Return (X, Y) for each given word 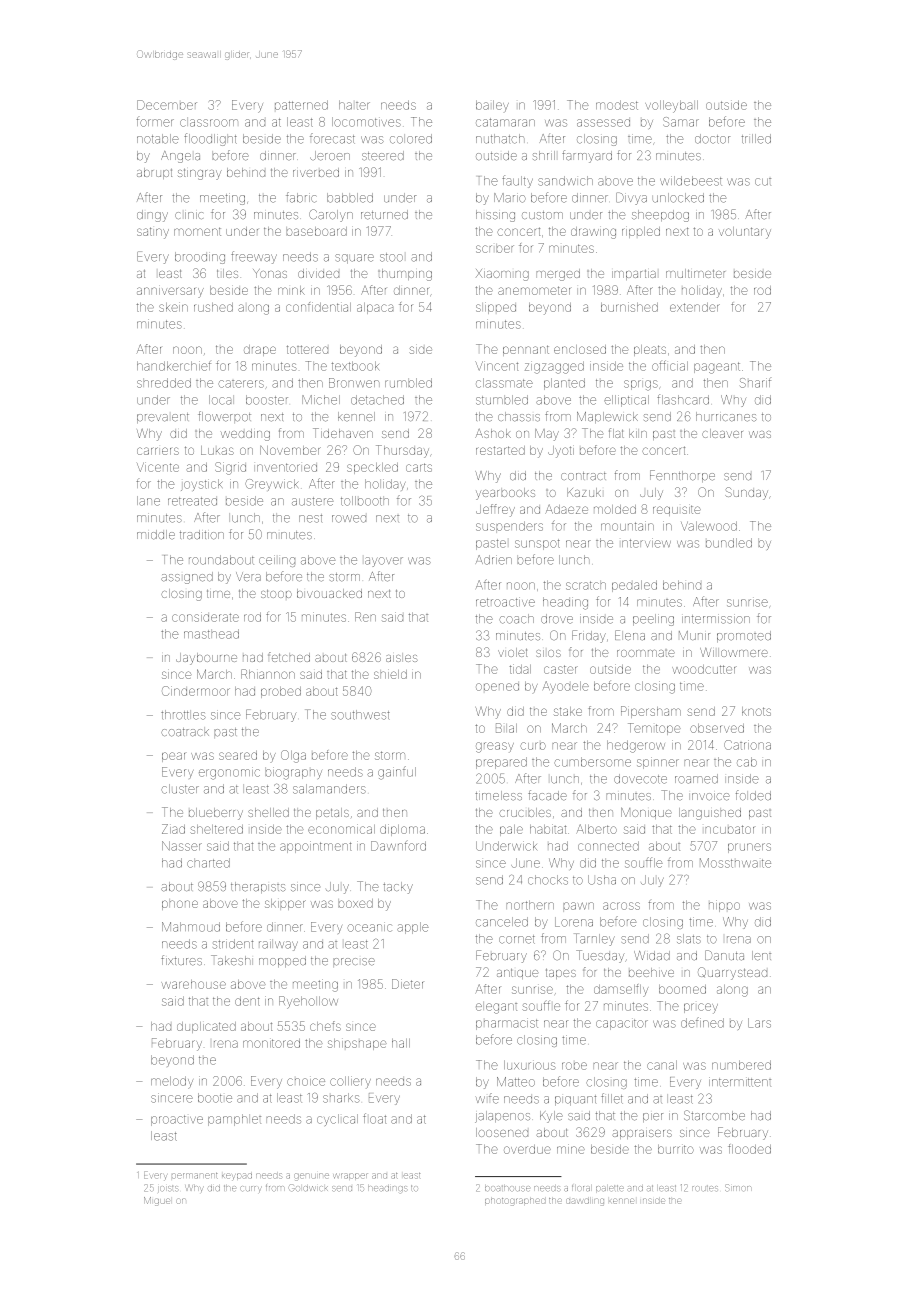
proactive (177, 1120)
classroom (209, 123)
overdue (527, 1149)
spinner (658, 763)
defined (702, 1022)
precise (354, 962)
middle (156, 535)
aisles (402, 658)
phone (180, 905)
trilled (756, 139)
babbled (350, 198)
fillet (612, 1098)
